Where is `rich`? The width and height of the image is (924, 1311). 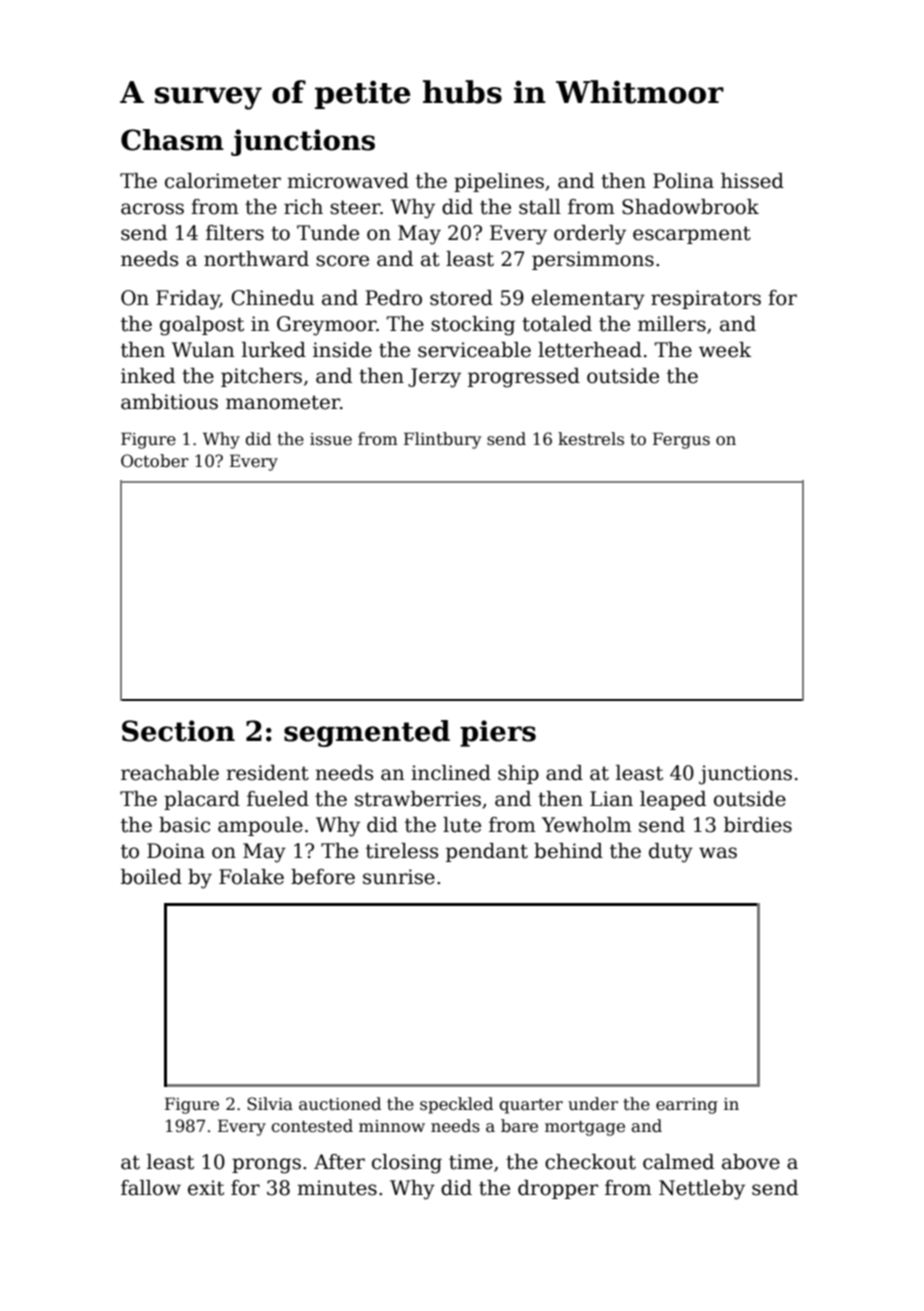 rich is located at coordinates (303, 207).
